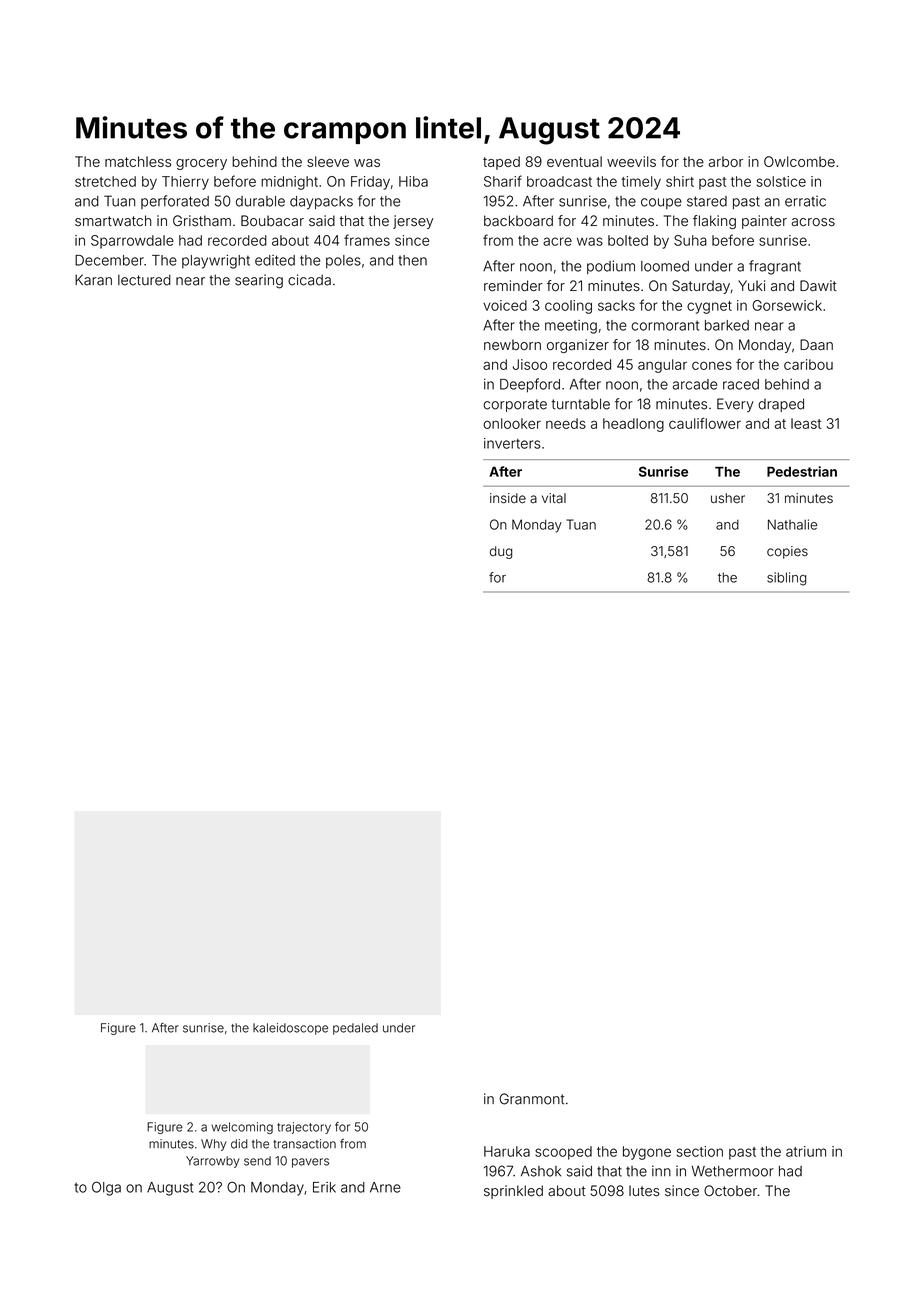 Image resolution: width=924 pixels, height=1308 pixels. What do you see at coordinates (786, 579) in the page?
I see `sibling` at bounding box center [786, 579].
